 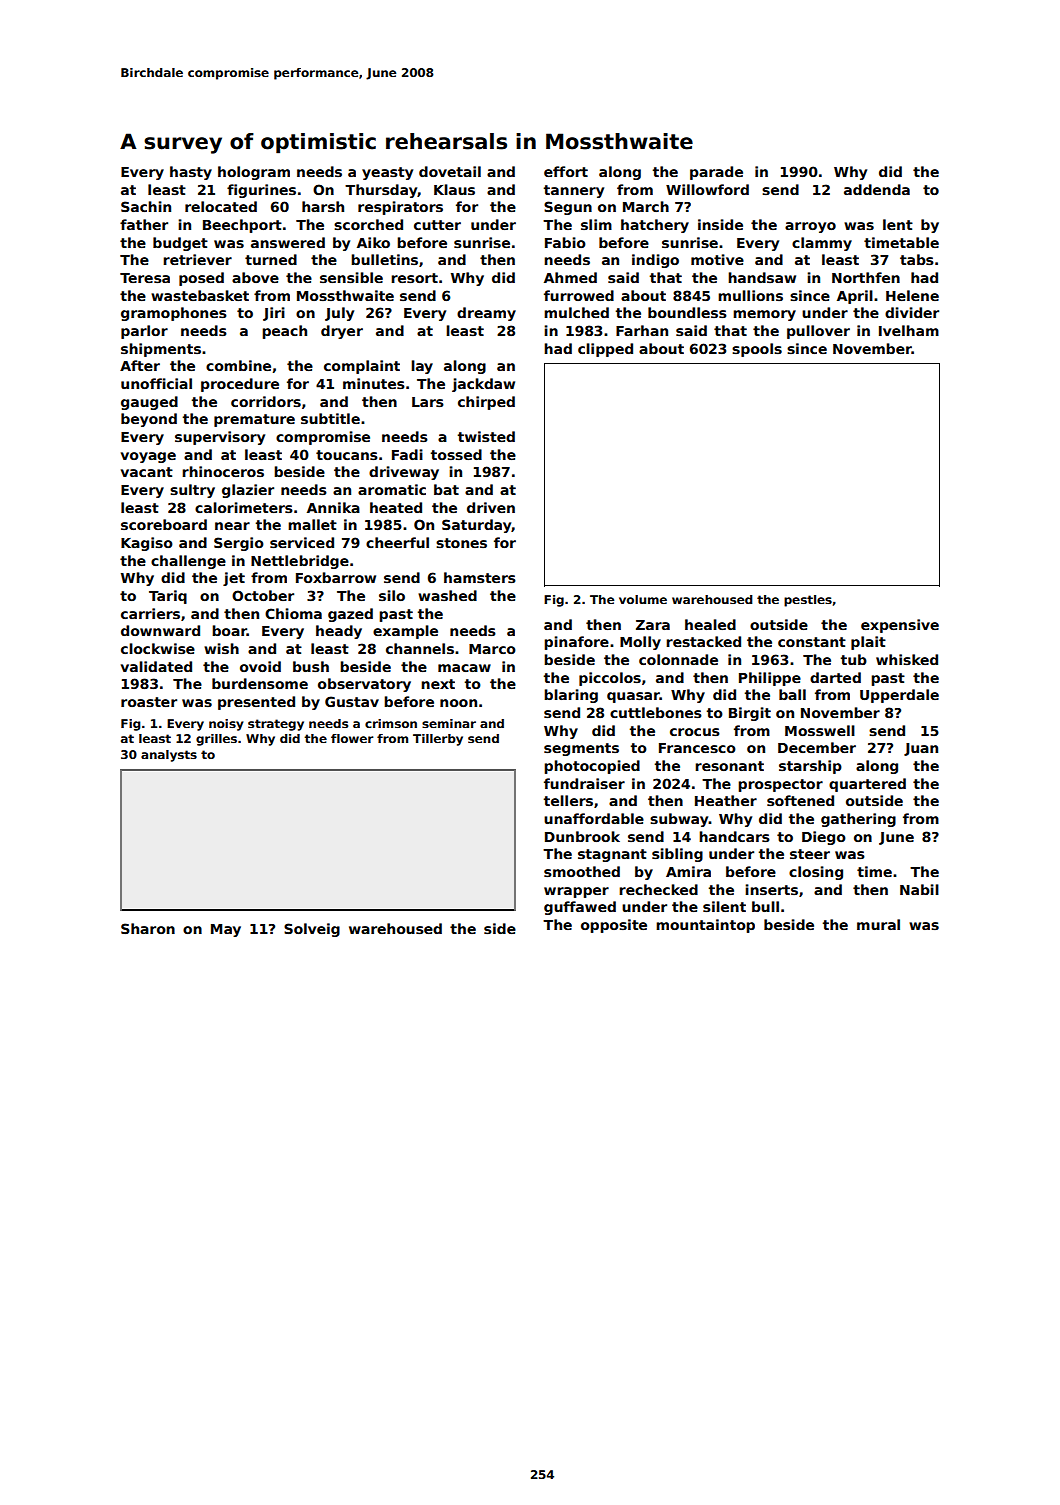 I want to click on cutter, so click(x=437, y=225).
